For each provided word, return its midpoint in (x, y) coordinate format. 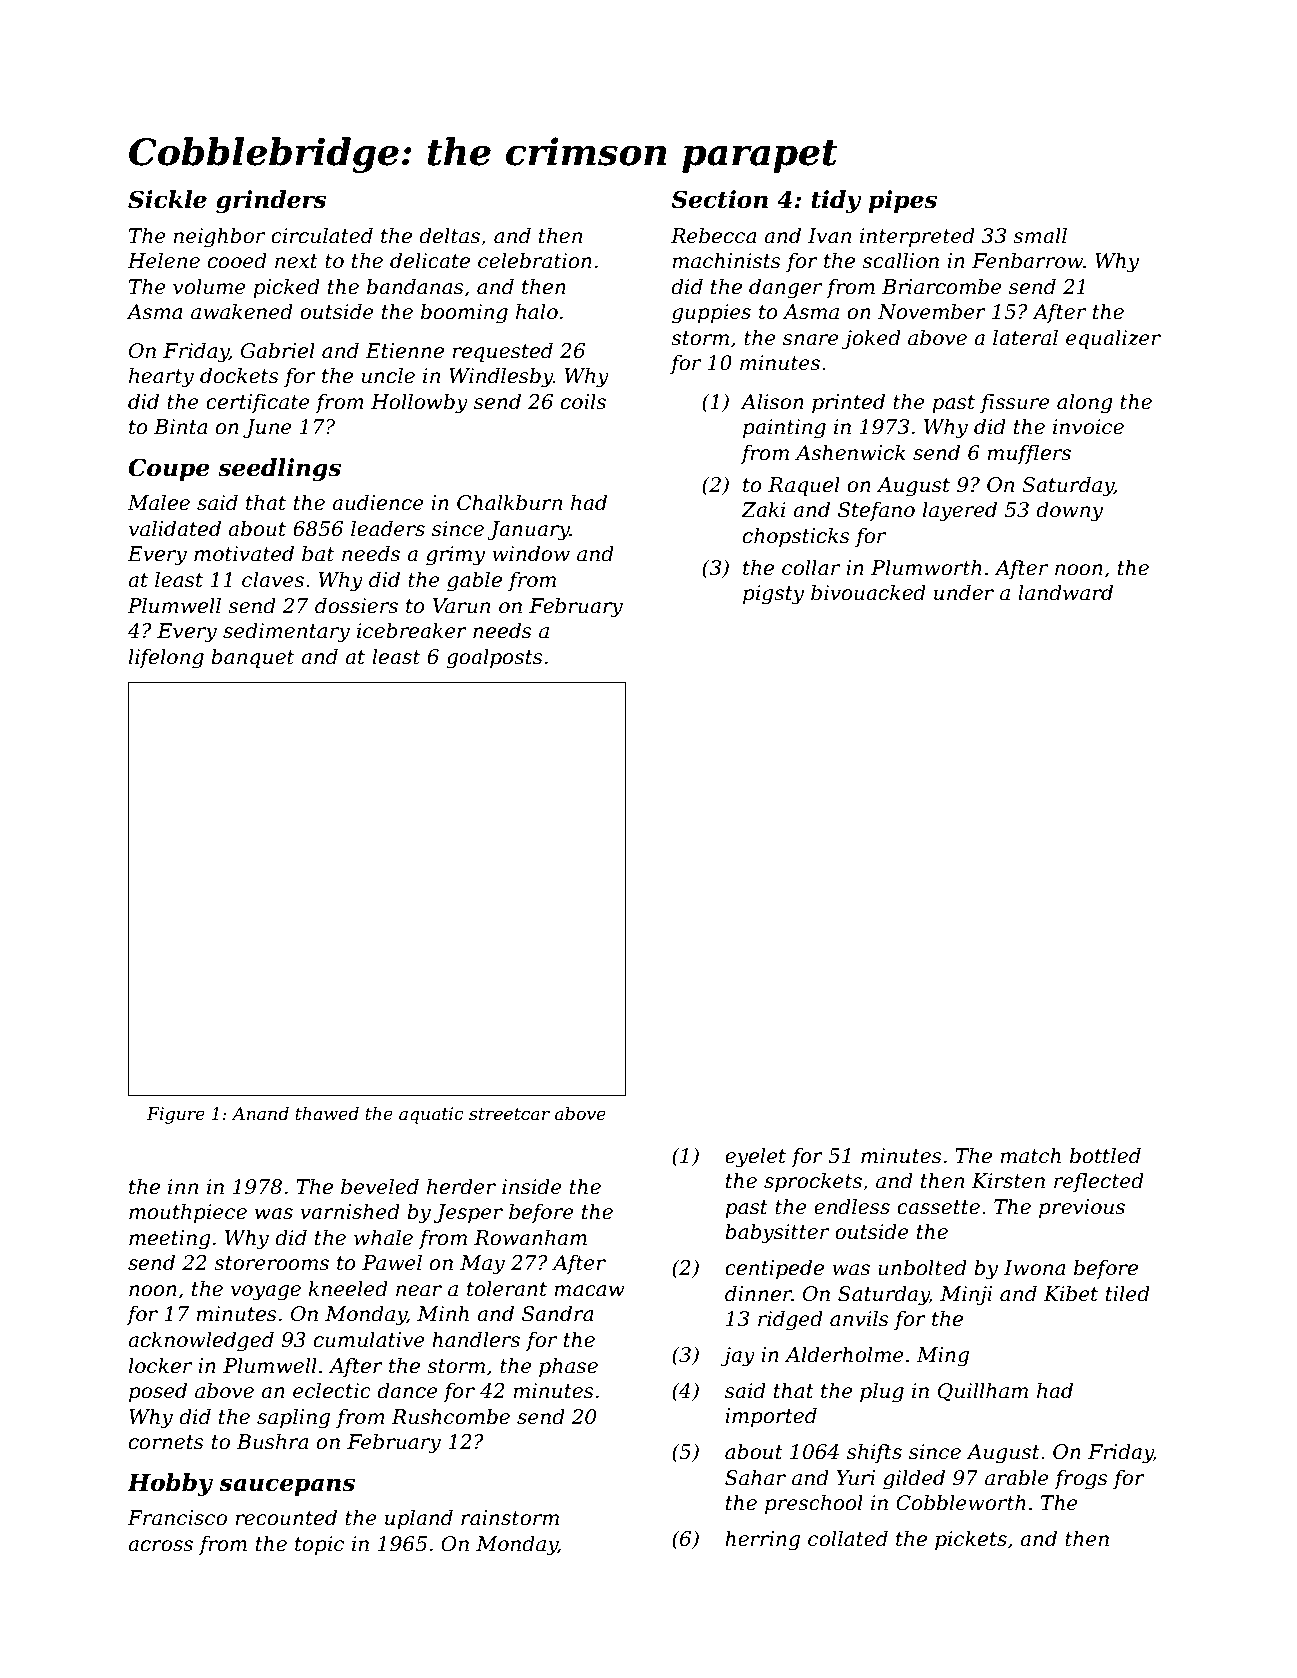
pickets (971, 1540)
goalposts (494, 658)
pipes (902, 201)
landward (1065, 592)
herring (762, 1540)
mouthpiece (188, 1213)
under (964, 592)
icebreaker (412, 630)
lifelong (166, 658)
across (160, 1546)
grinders (271, 201)
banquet (252, 658)
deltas (449, 235)
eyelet (755, 1157)
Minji (966, 1296)
